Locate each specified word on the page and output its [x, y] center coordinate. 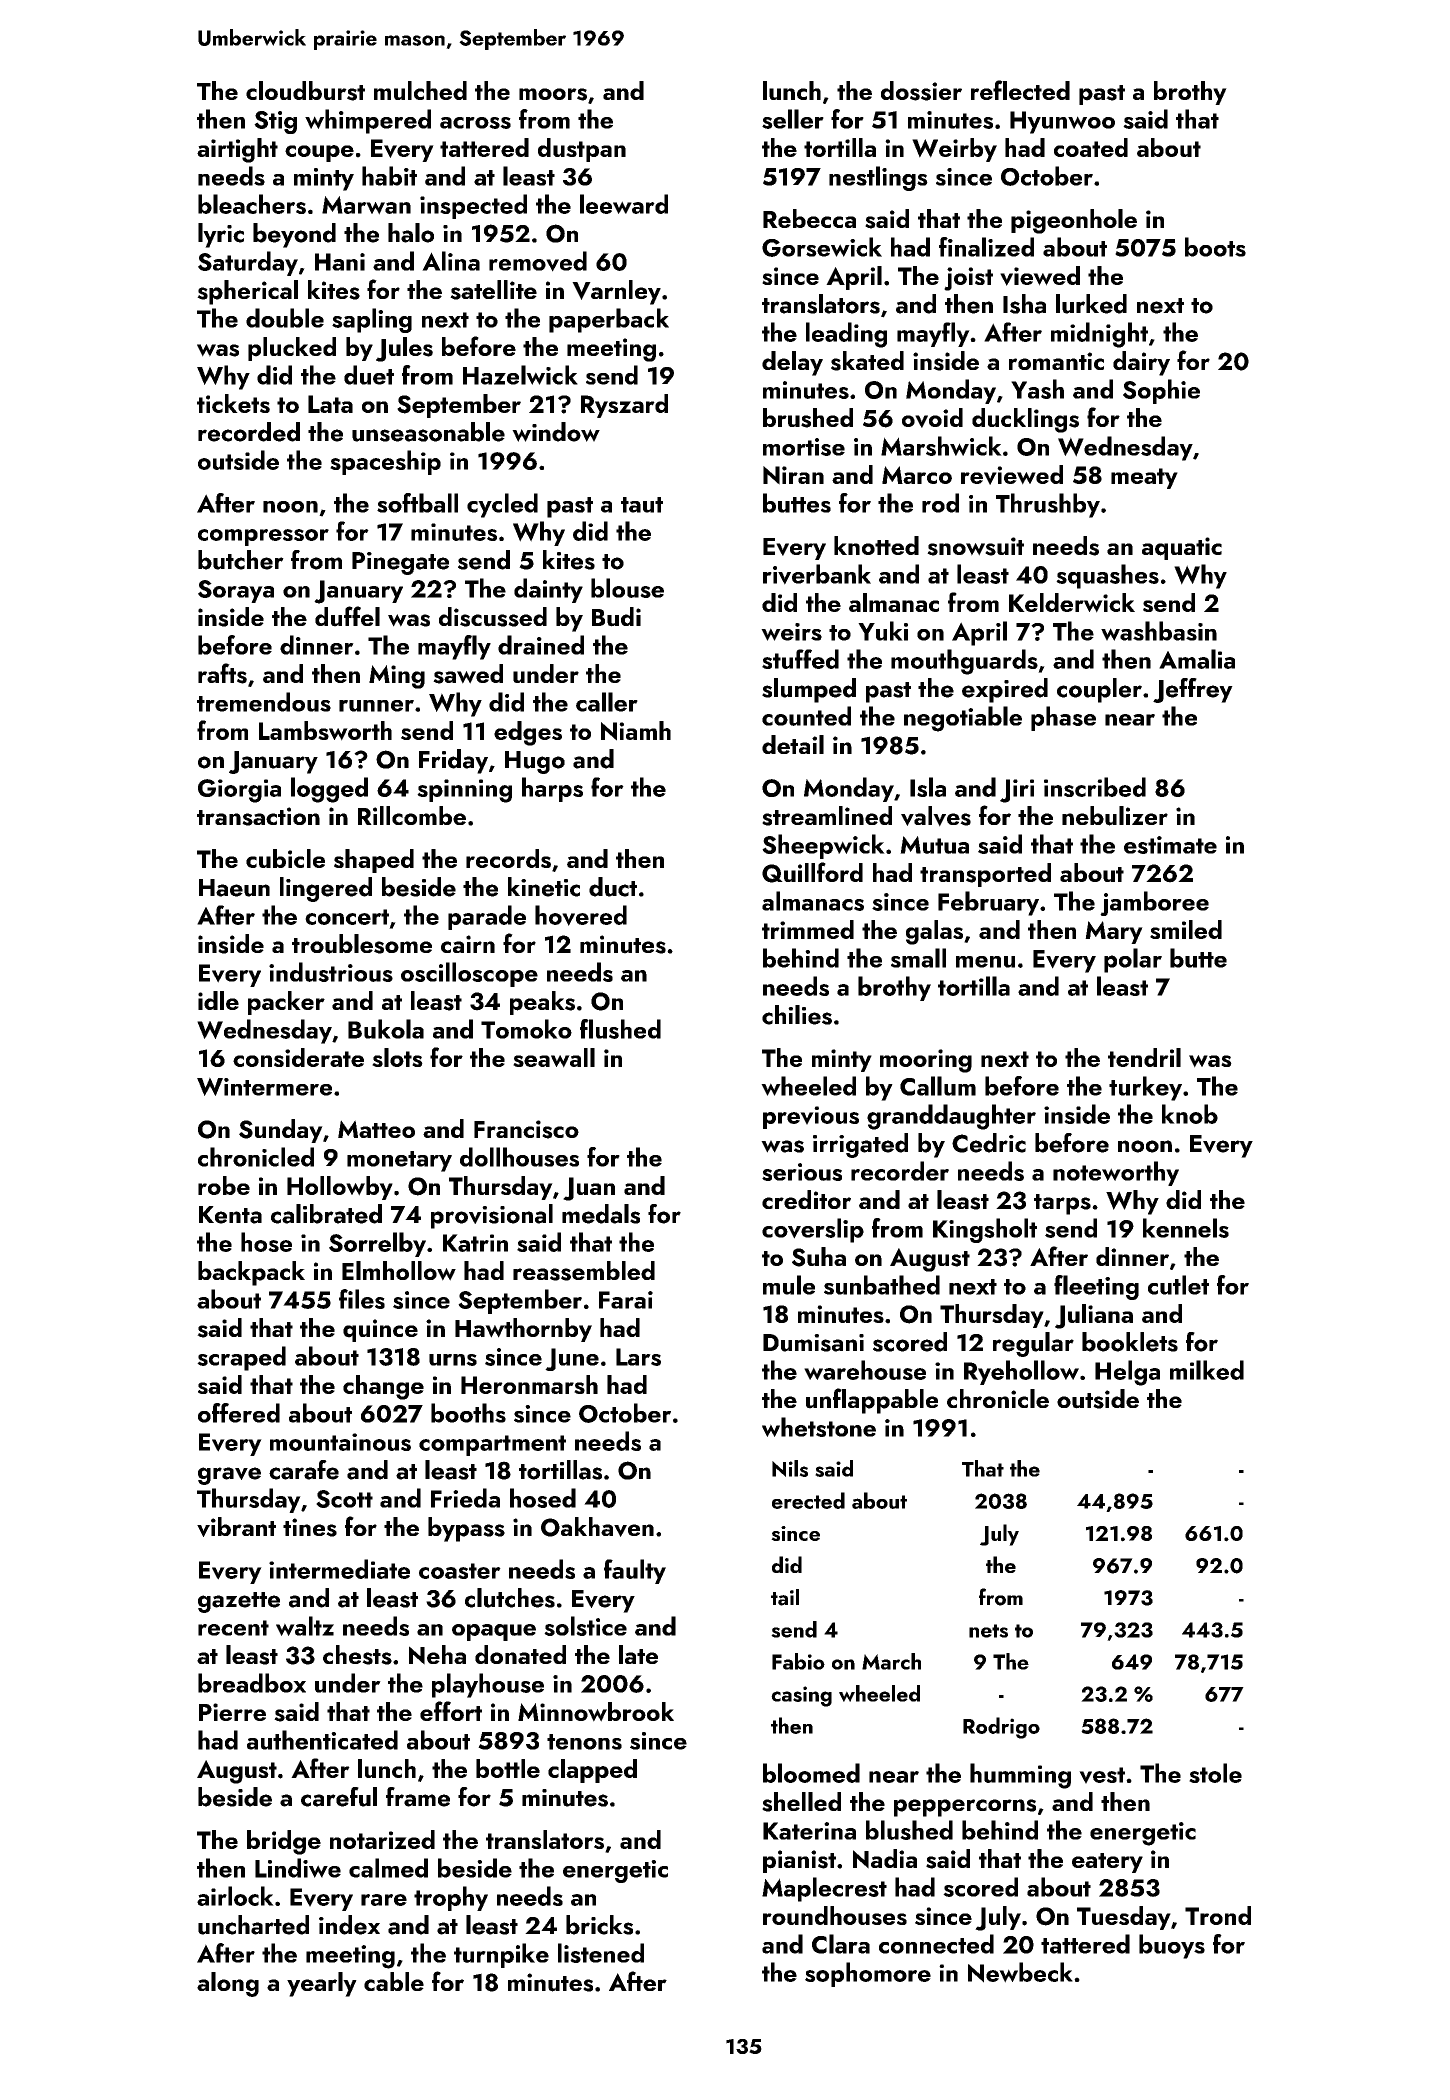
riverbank [817, 574]
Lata [330, 404]
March [891, 1661]
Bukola [386, 1029]
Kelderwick [1072, 603]
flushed [620, 1029]
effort [451, 1711]
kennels [1186, 1228]
